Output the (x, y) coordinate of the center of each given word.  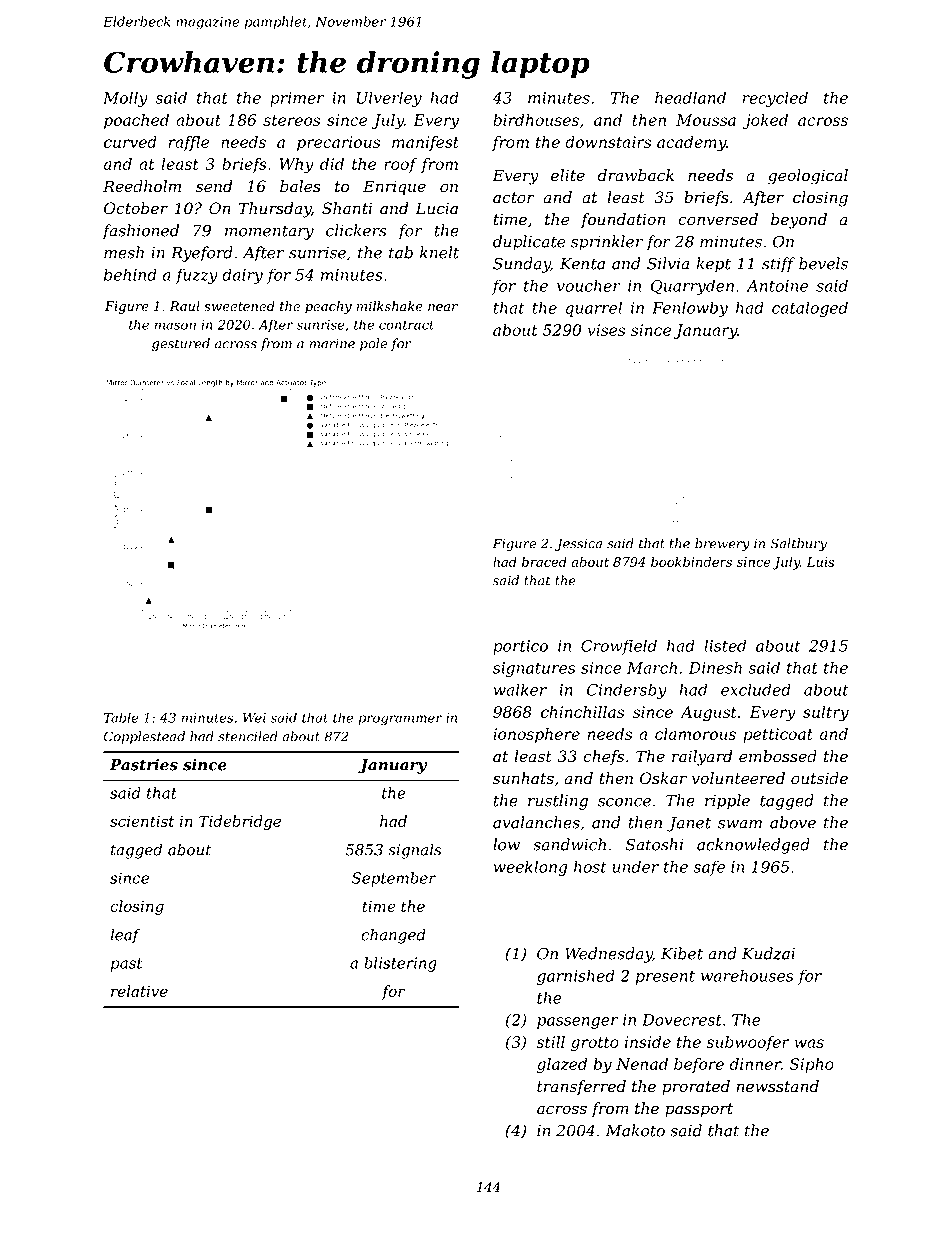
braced (544, 561)
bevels (823, 263)
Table (121, 717)
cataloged (810, 309)
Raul (185, 306)
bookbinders (691, 561)
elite (568, 175)
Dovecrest (682, 1020)
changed (393, 936)
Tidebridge (240, 822)
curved (130, 142)
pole (373, 344)
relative (139, 991)
